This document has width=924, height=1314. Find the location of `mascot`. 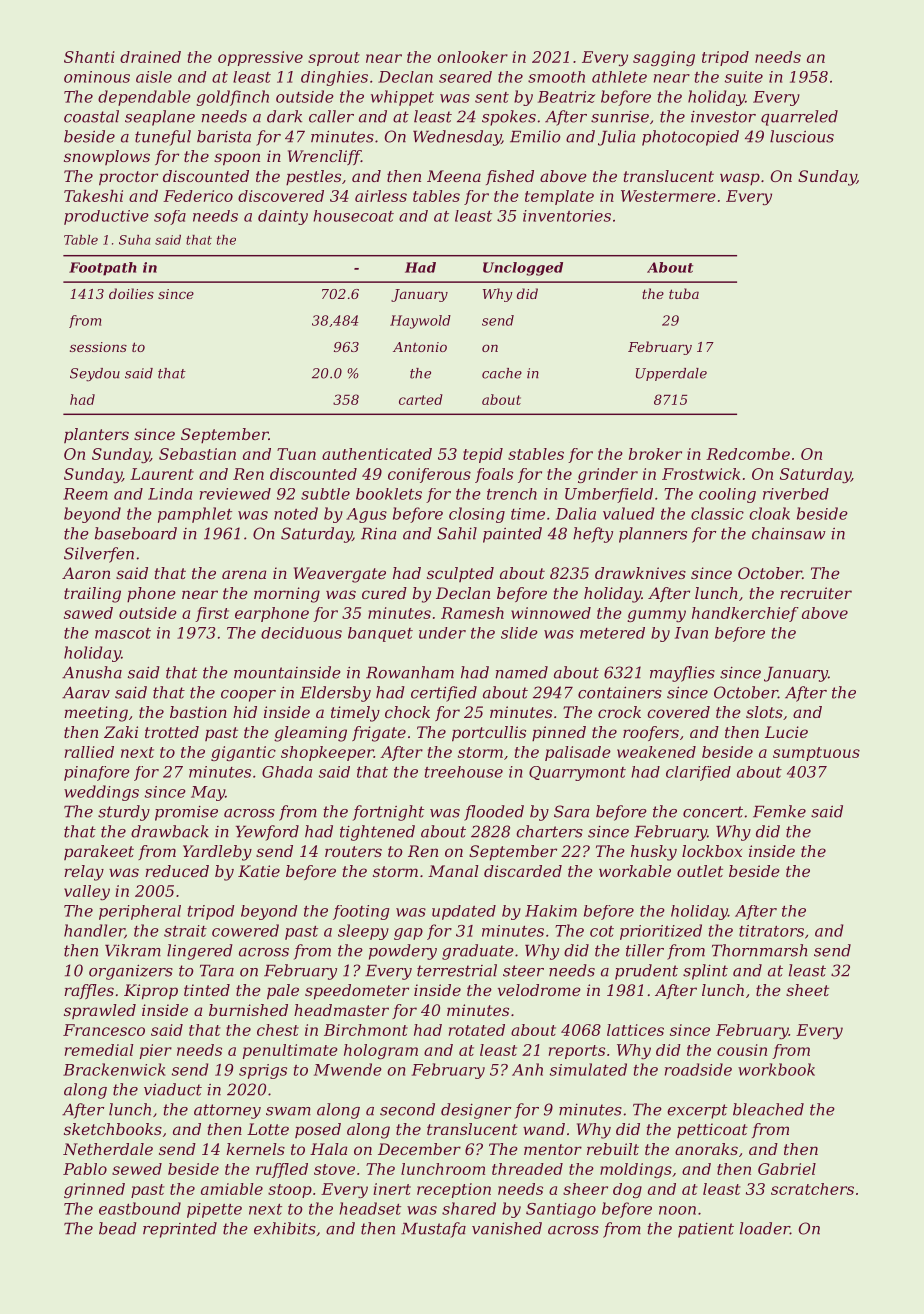

mascot is located at coordinates (123, 633).
